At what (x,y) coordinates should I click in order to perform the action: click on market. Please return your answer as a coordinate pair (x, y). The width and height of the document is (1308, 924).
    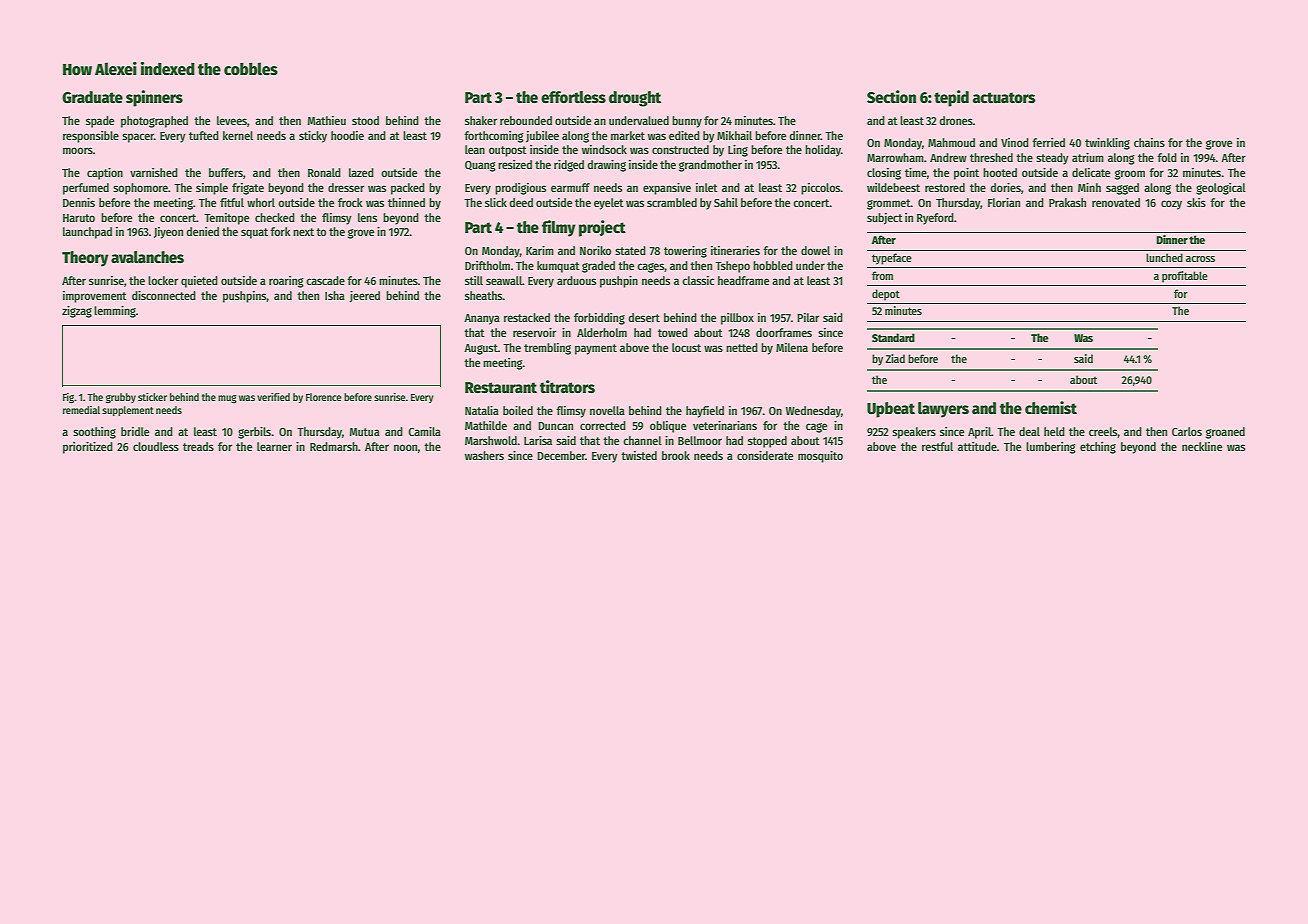
    Looking at the image, I should click on (628, 135).
